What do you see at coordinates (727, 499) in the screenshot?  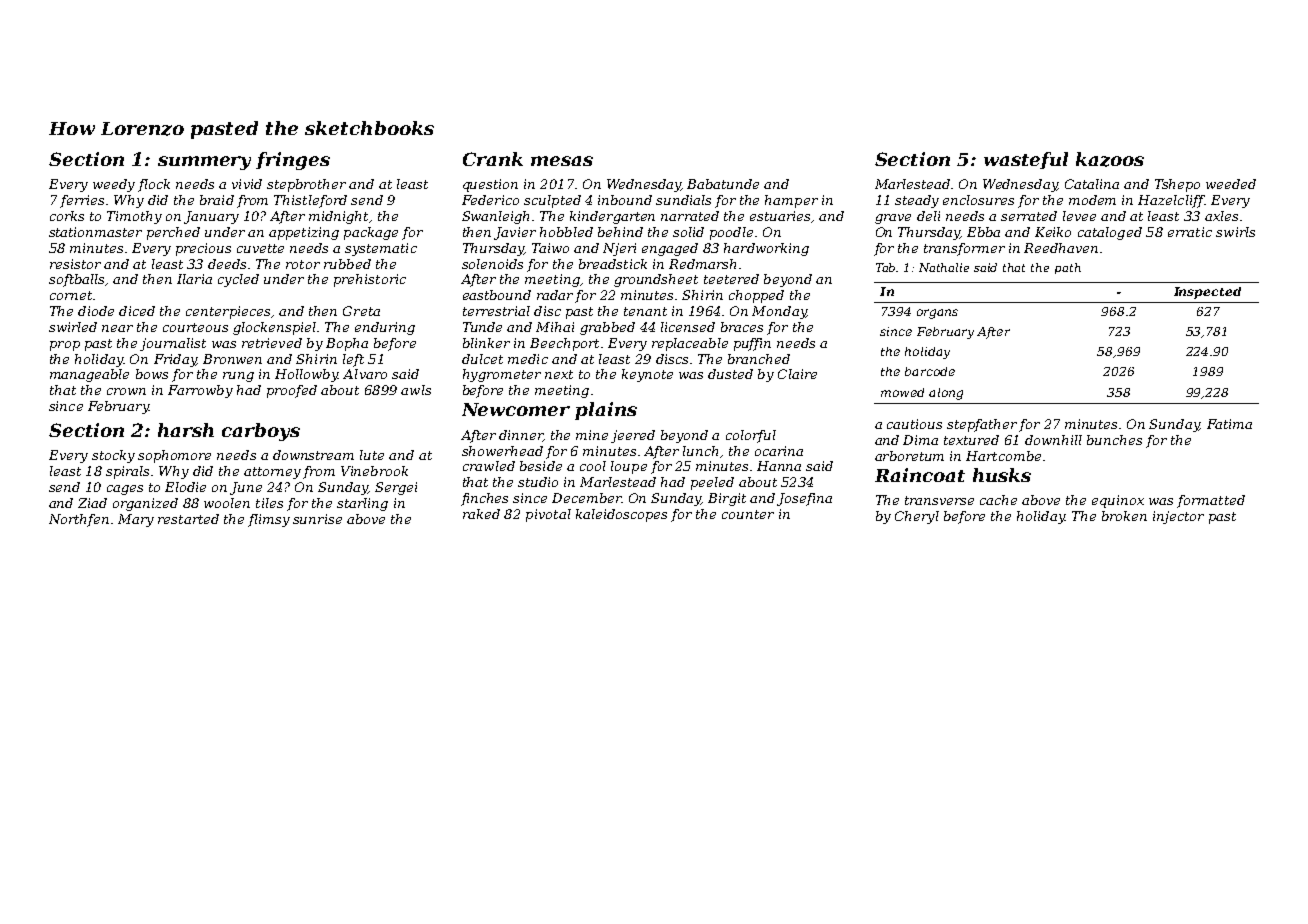 I see `Birgit` at bounding box center [727, 499].
